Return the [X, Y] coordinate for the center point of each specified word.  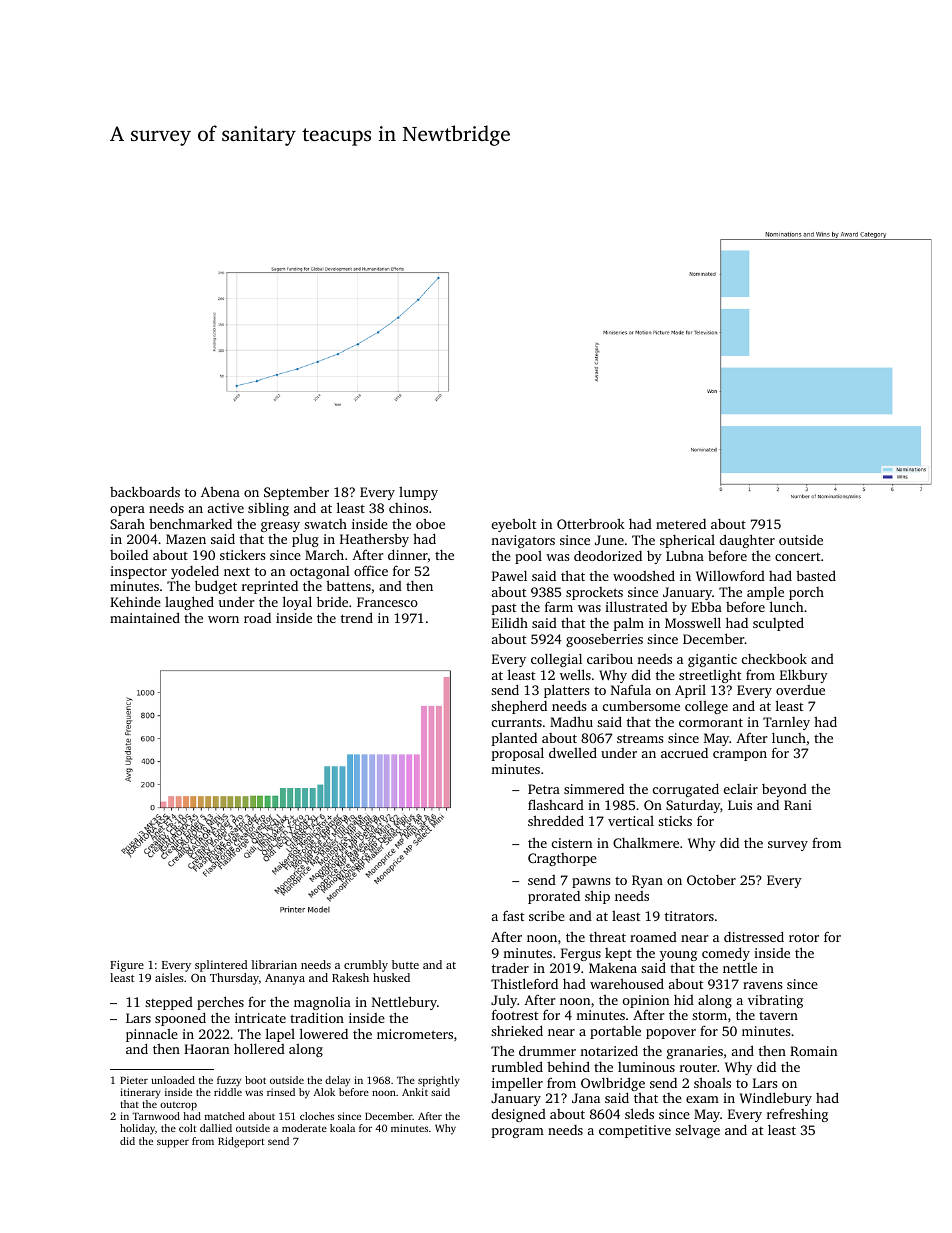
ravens [762, 985]
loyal [297, 603]
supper [173, 1143]
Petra [544, 789]
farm [559, 606]
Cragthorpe [562, 859]
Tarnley [786, 723]
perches [220, 1003]
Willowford [730, 575]
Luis [740, 805]
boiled [129, 555]
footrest [515, 1014]
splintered [221, 966]
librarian [274, 964]
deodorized [608, 555]
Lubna [685, 556]
